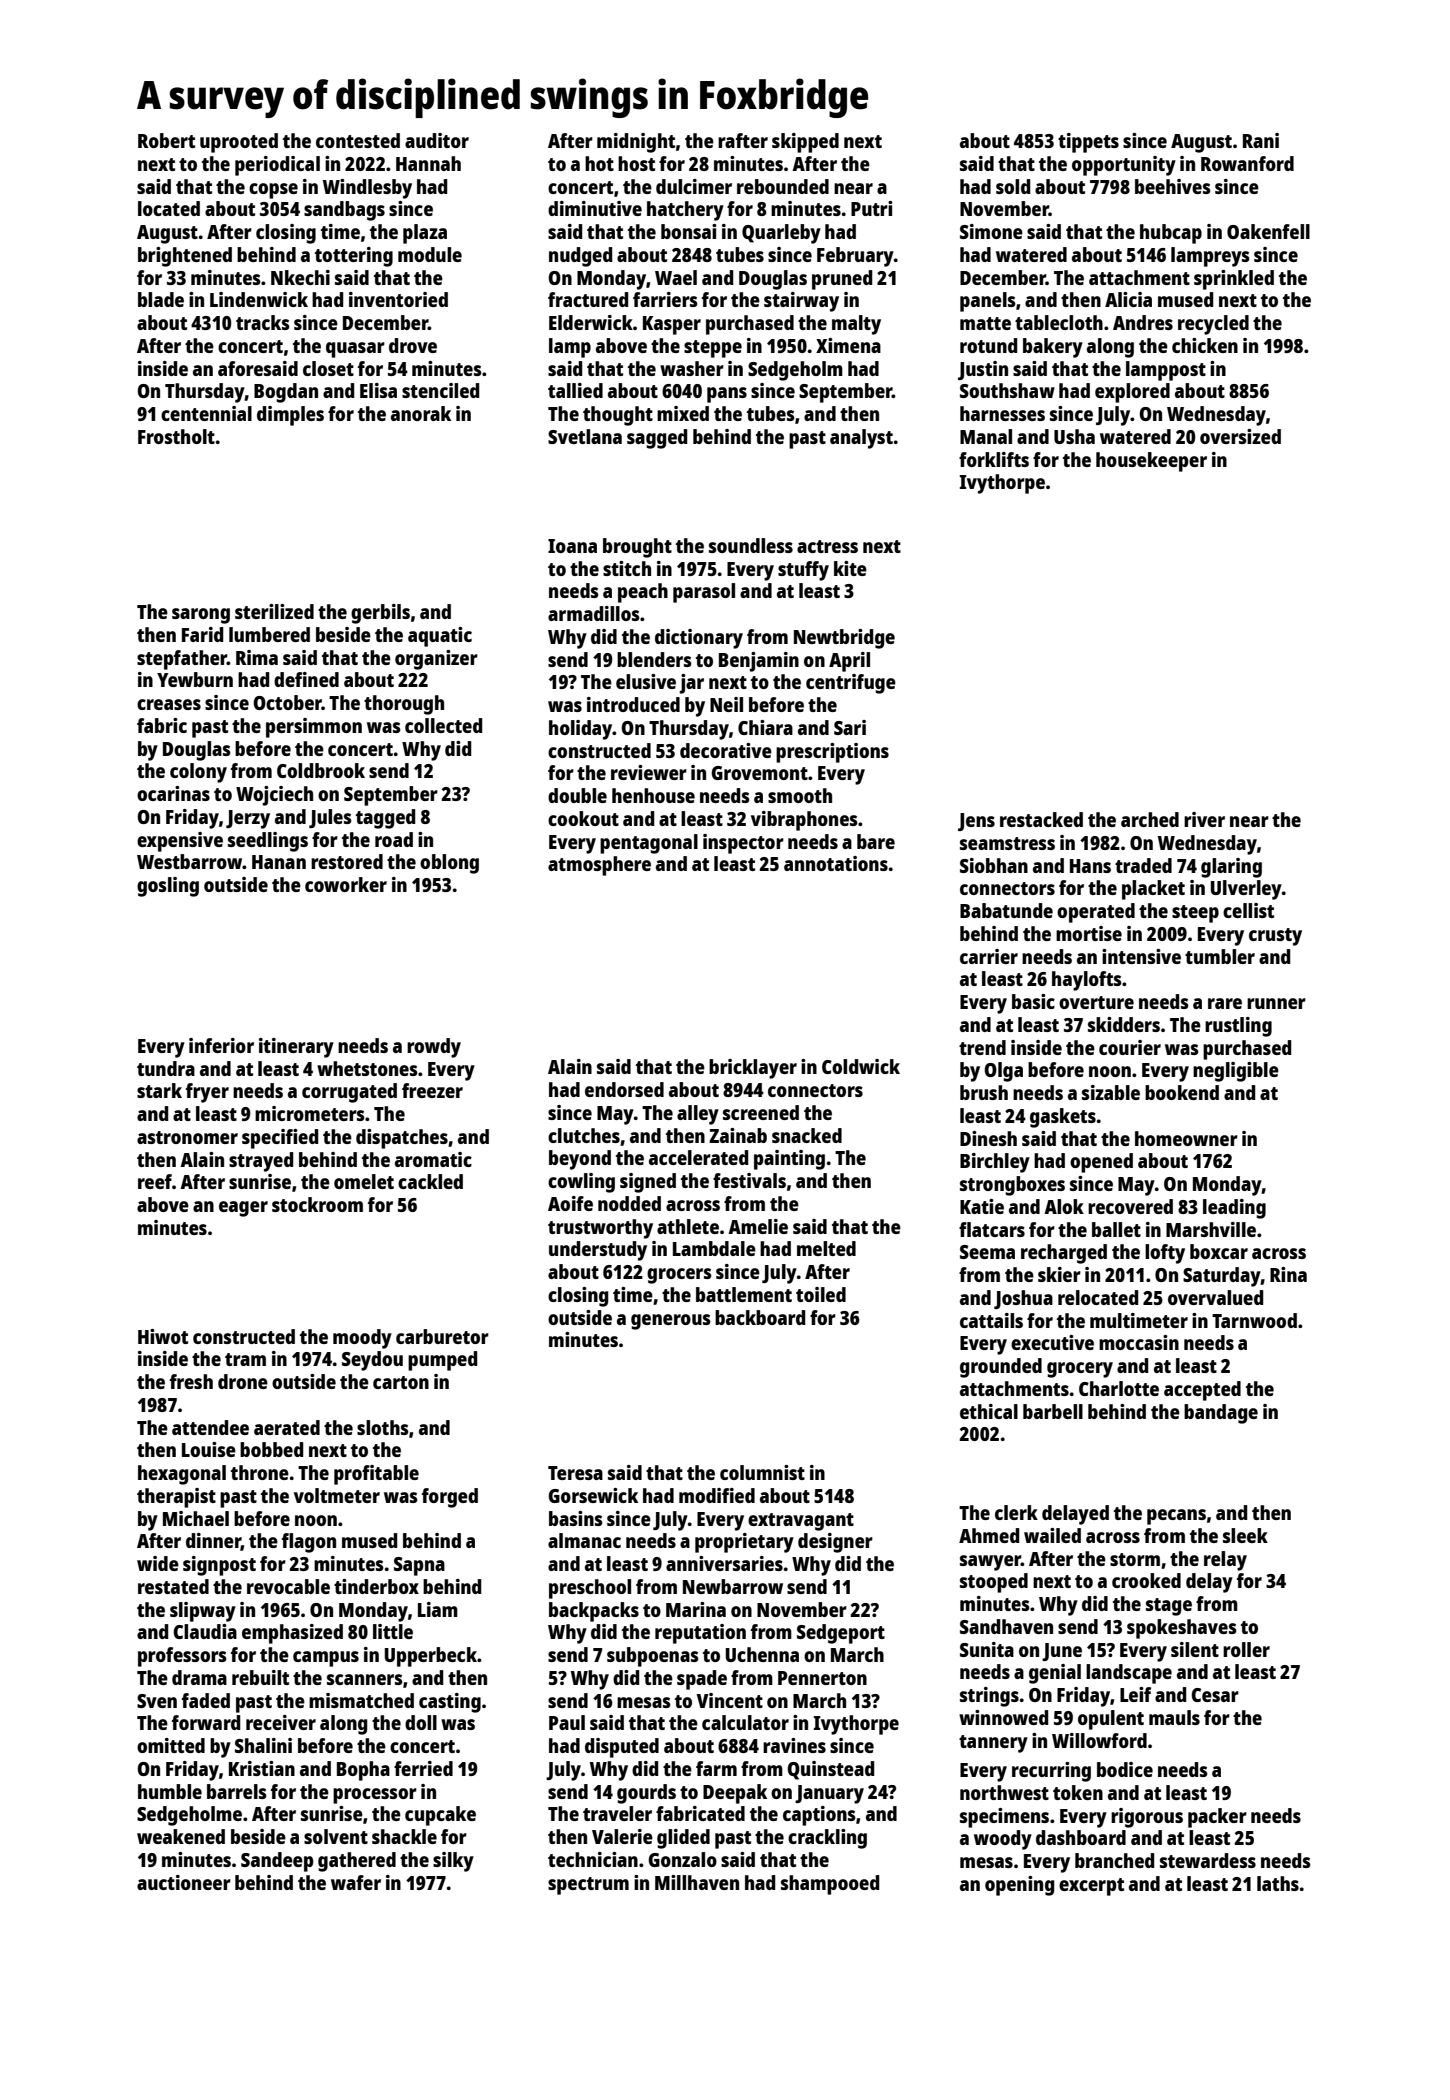 Image resolution: width=1450 pixels, height=2100 pixels. Describe the element at coordinates (158, 1563) in the screenshot. I see `wide` at that location.
